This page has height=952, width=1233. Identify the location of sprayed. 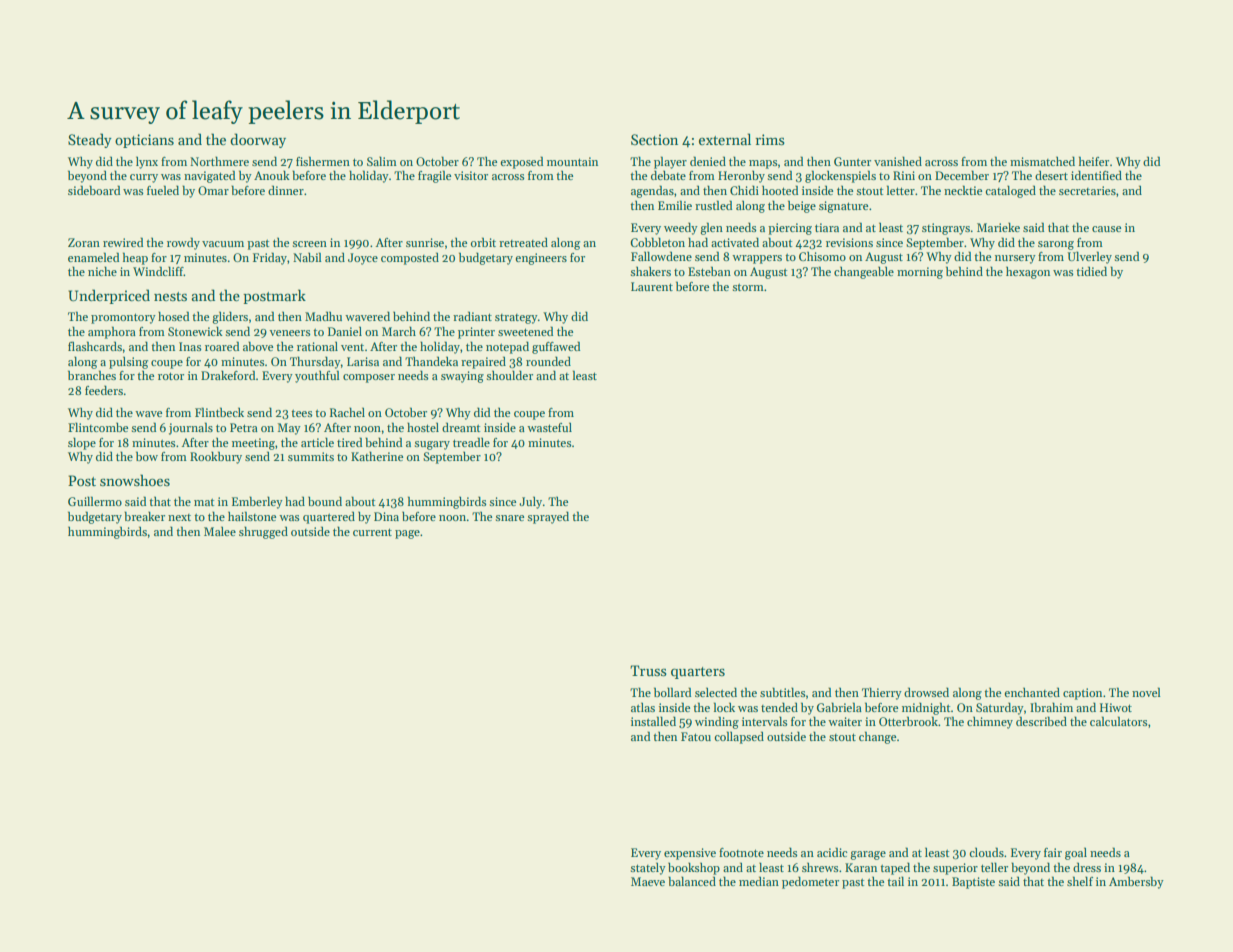
(548, 517).
